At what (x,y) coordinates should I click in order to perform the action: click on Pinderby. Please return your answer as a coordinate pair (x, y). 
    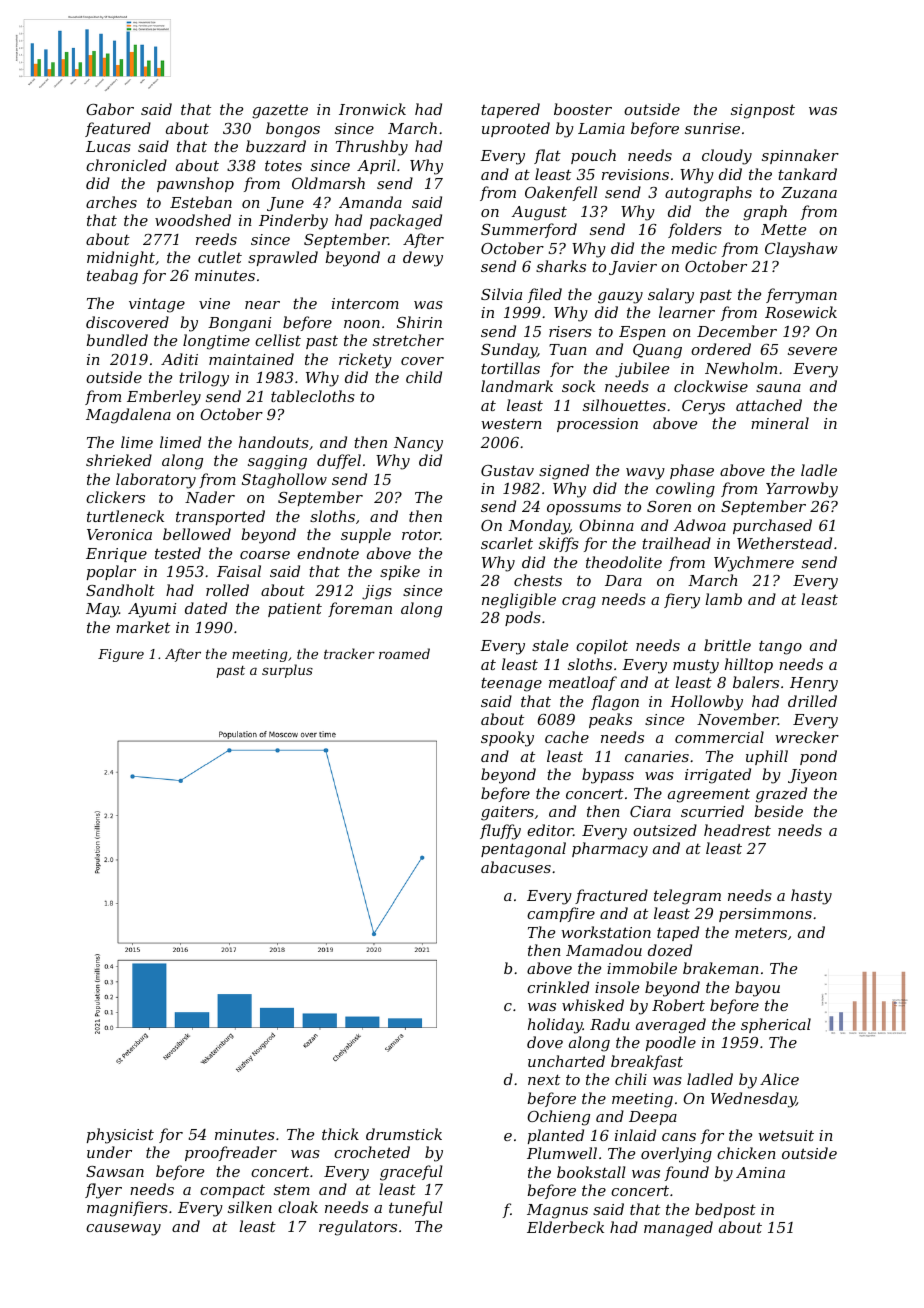
    Looking at the image, I should click on (293, 222).
